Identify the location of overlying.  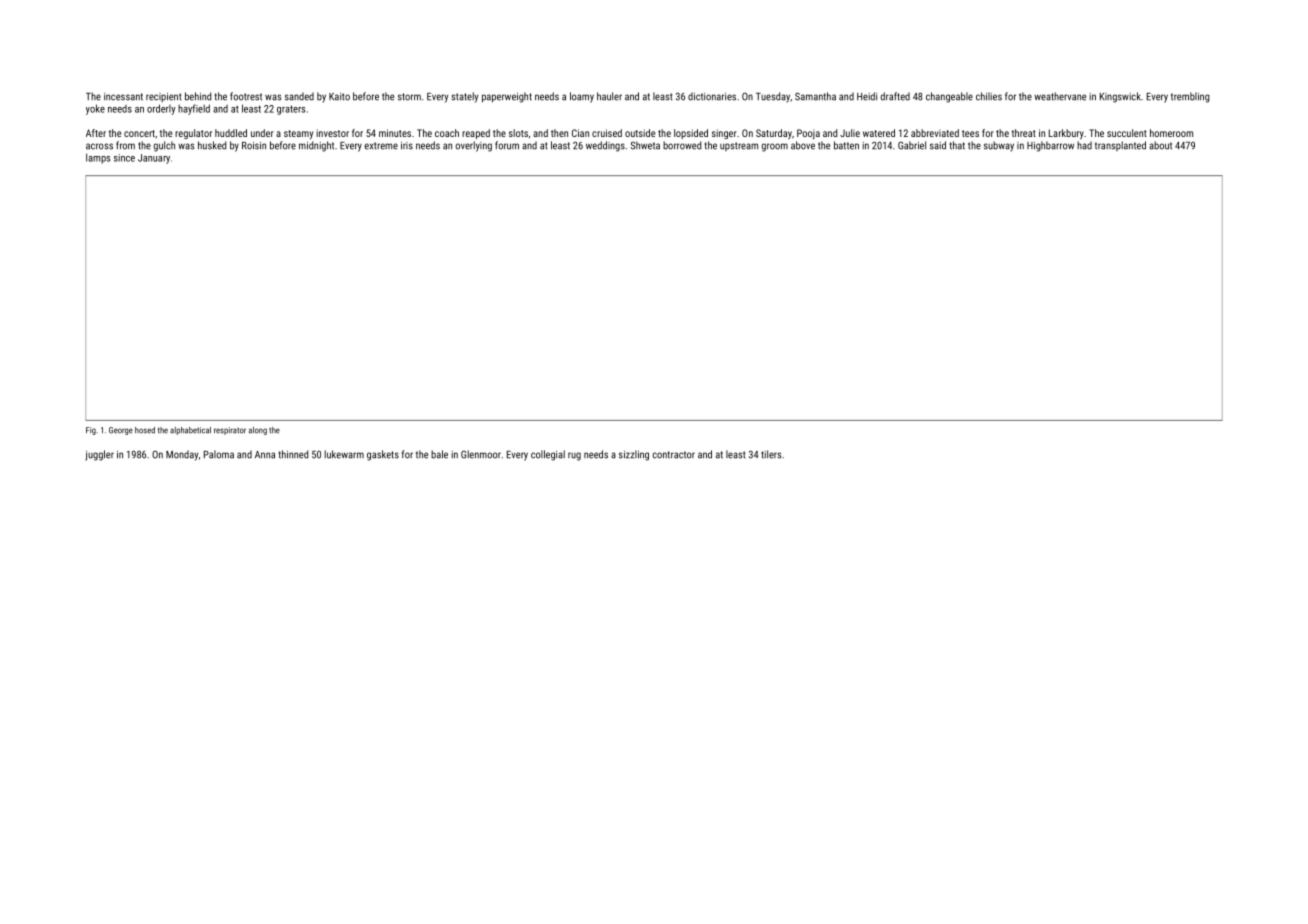
(473, 146).
